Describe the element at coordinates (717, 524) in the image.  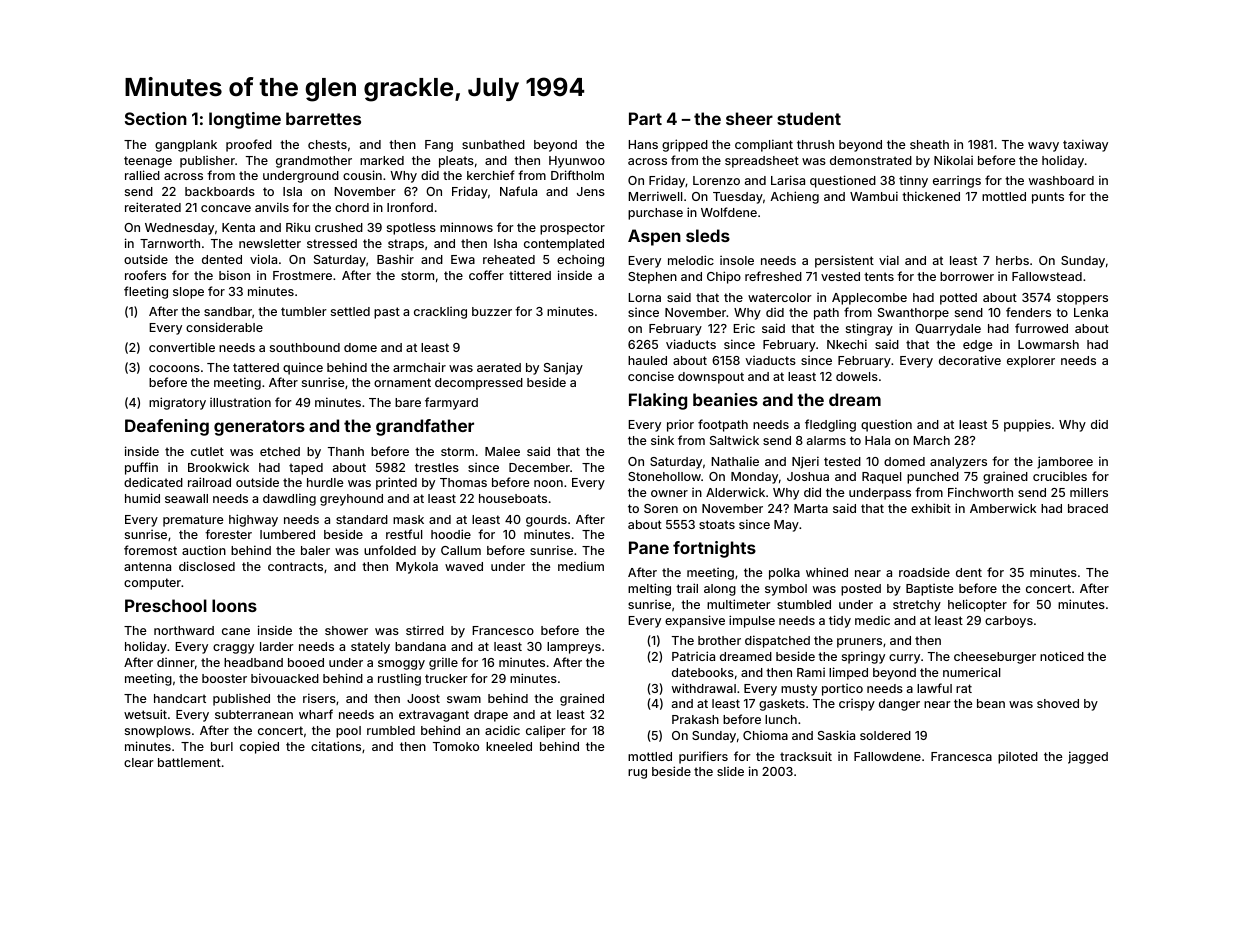
I see `stoats` at that location.
